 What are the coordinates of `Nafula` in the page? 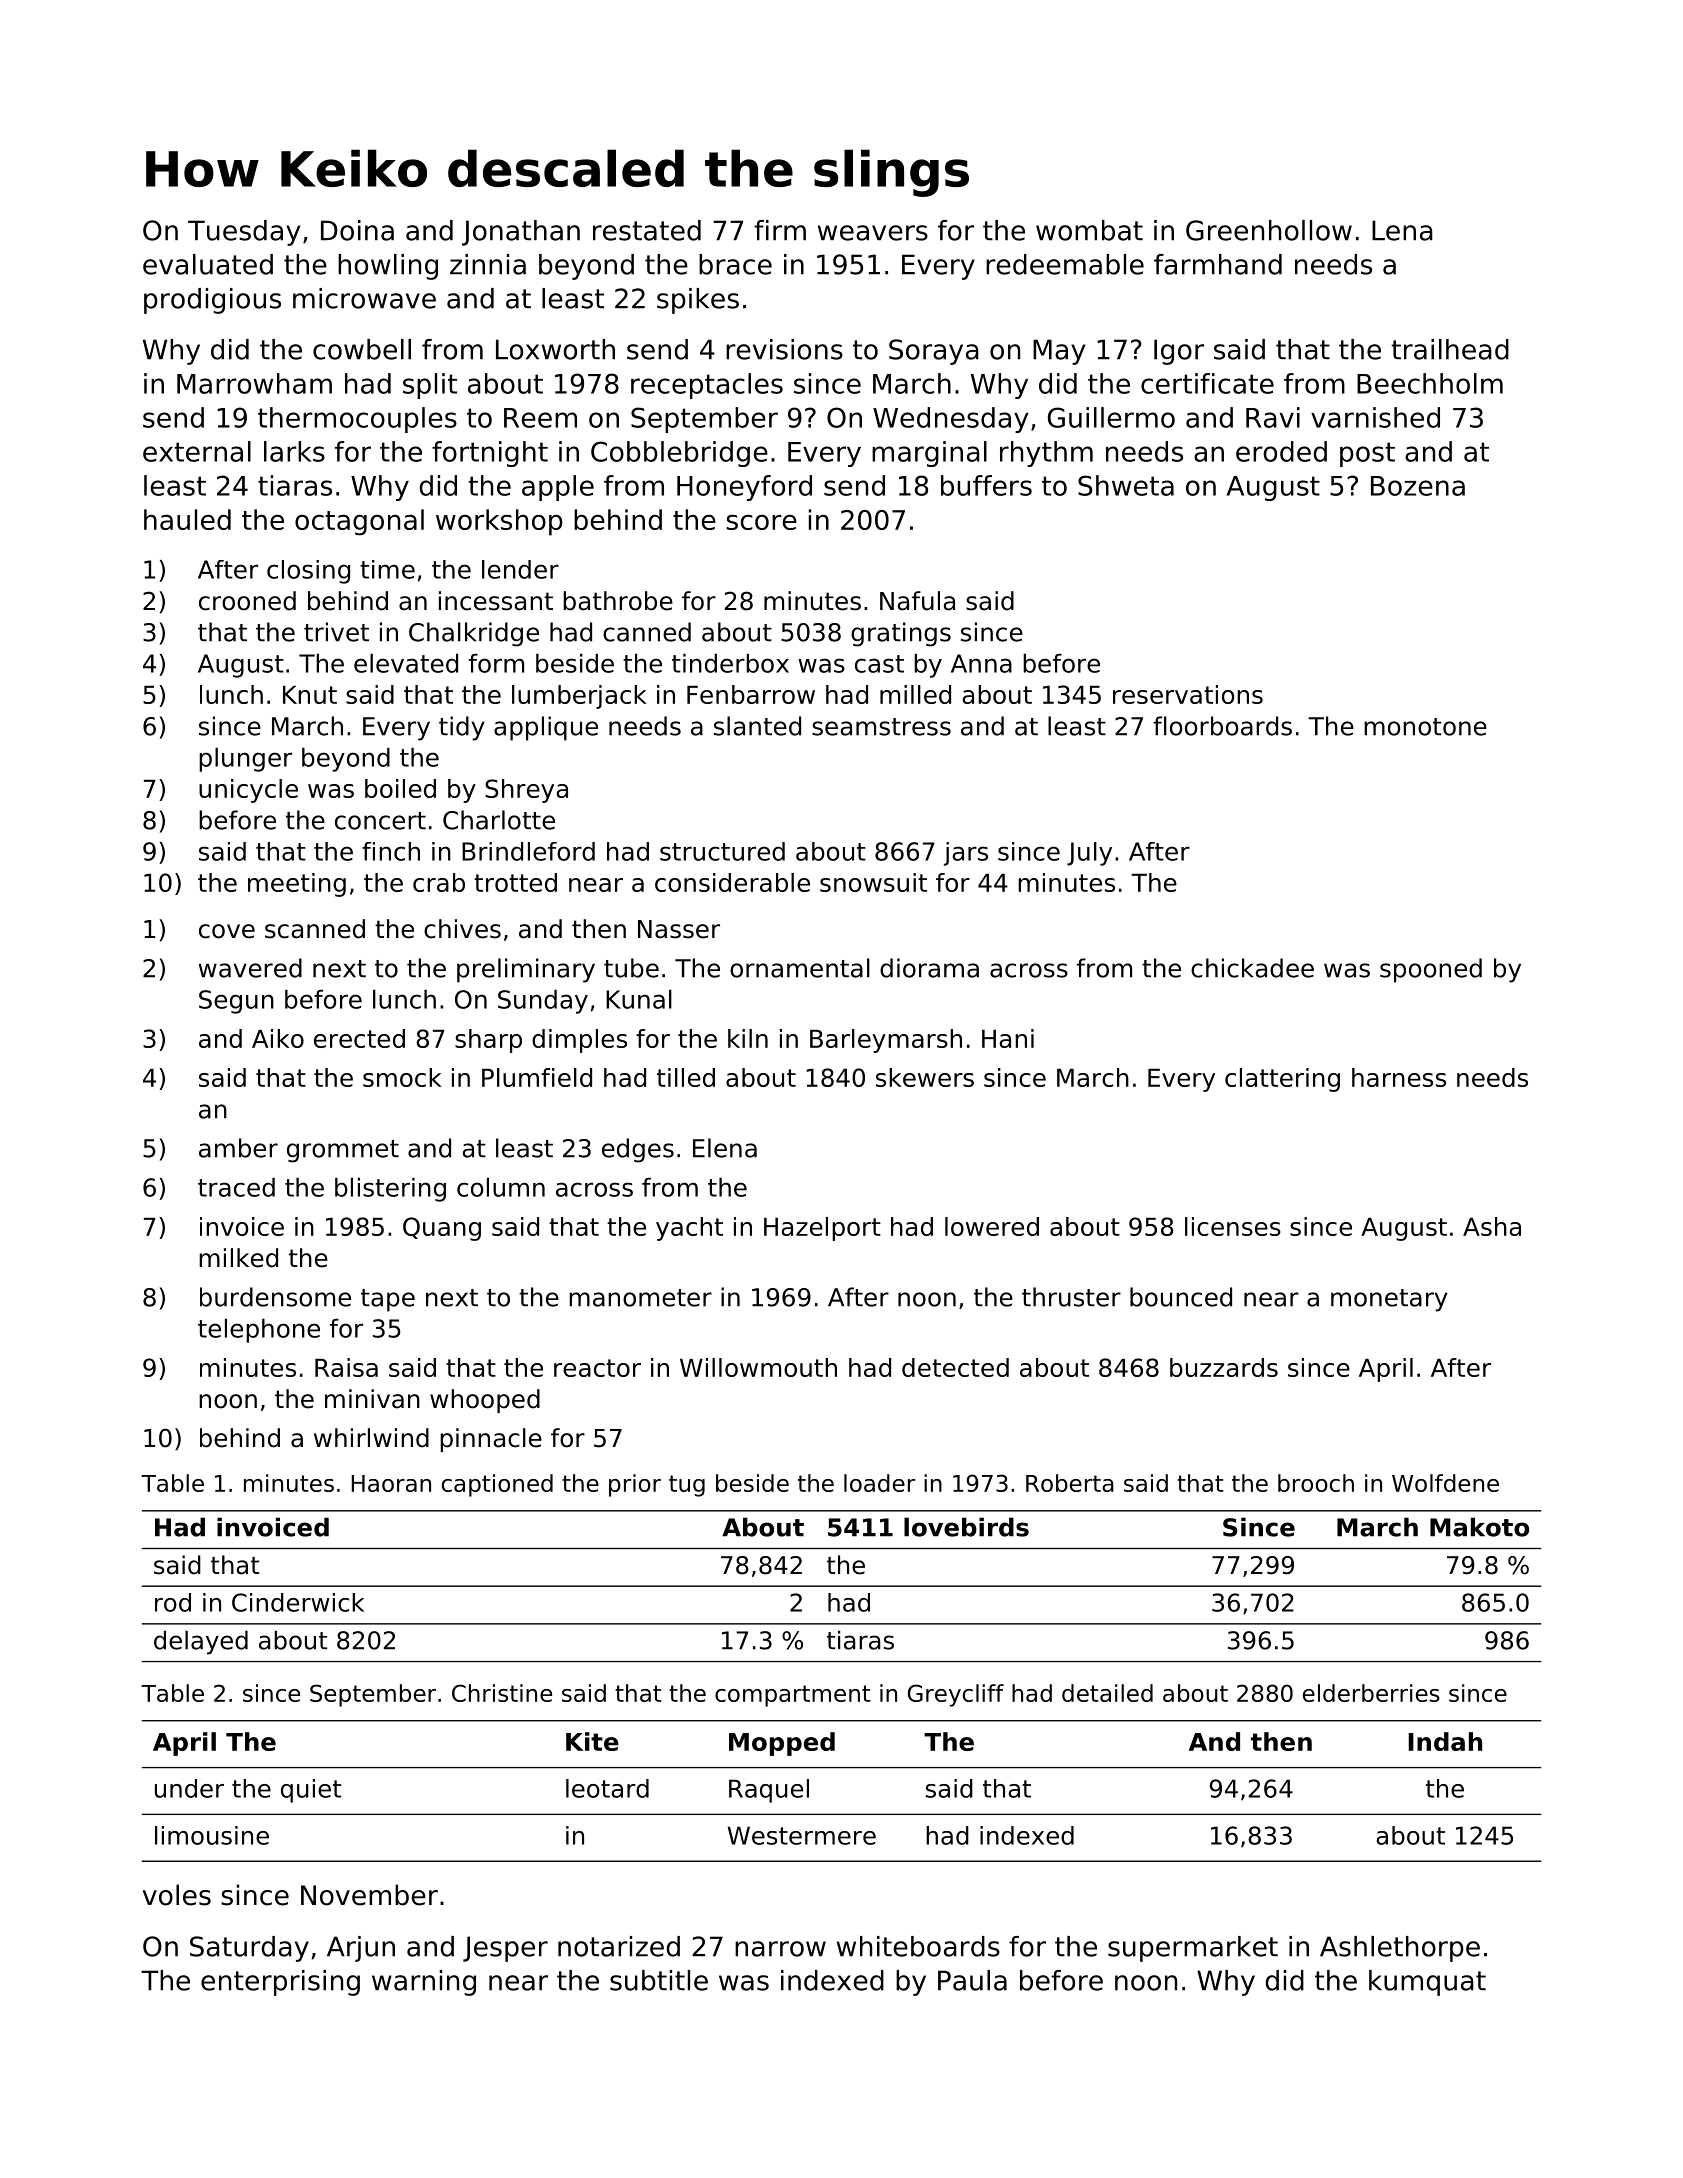 It's located at (917, 601).
